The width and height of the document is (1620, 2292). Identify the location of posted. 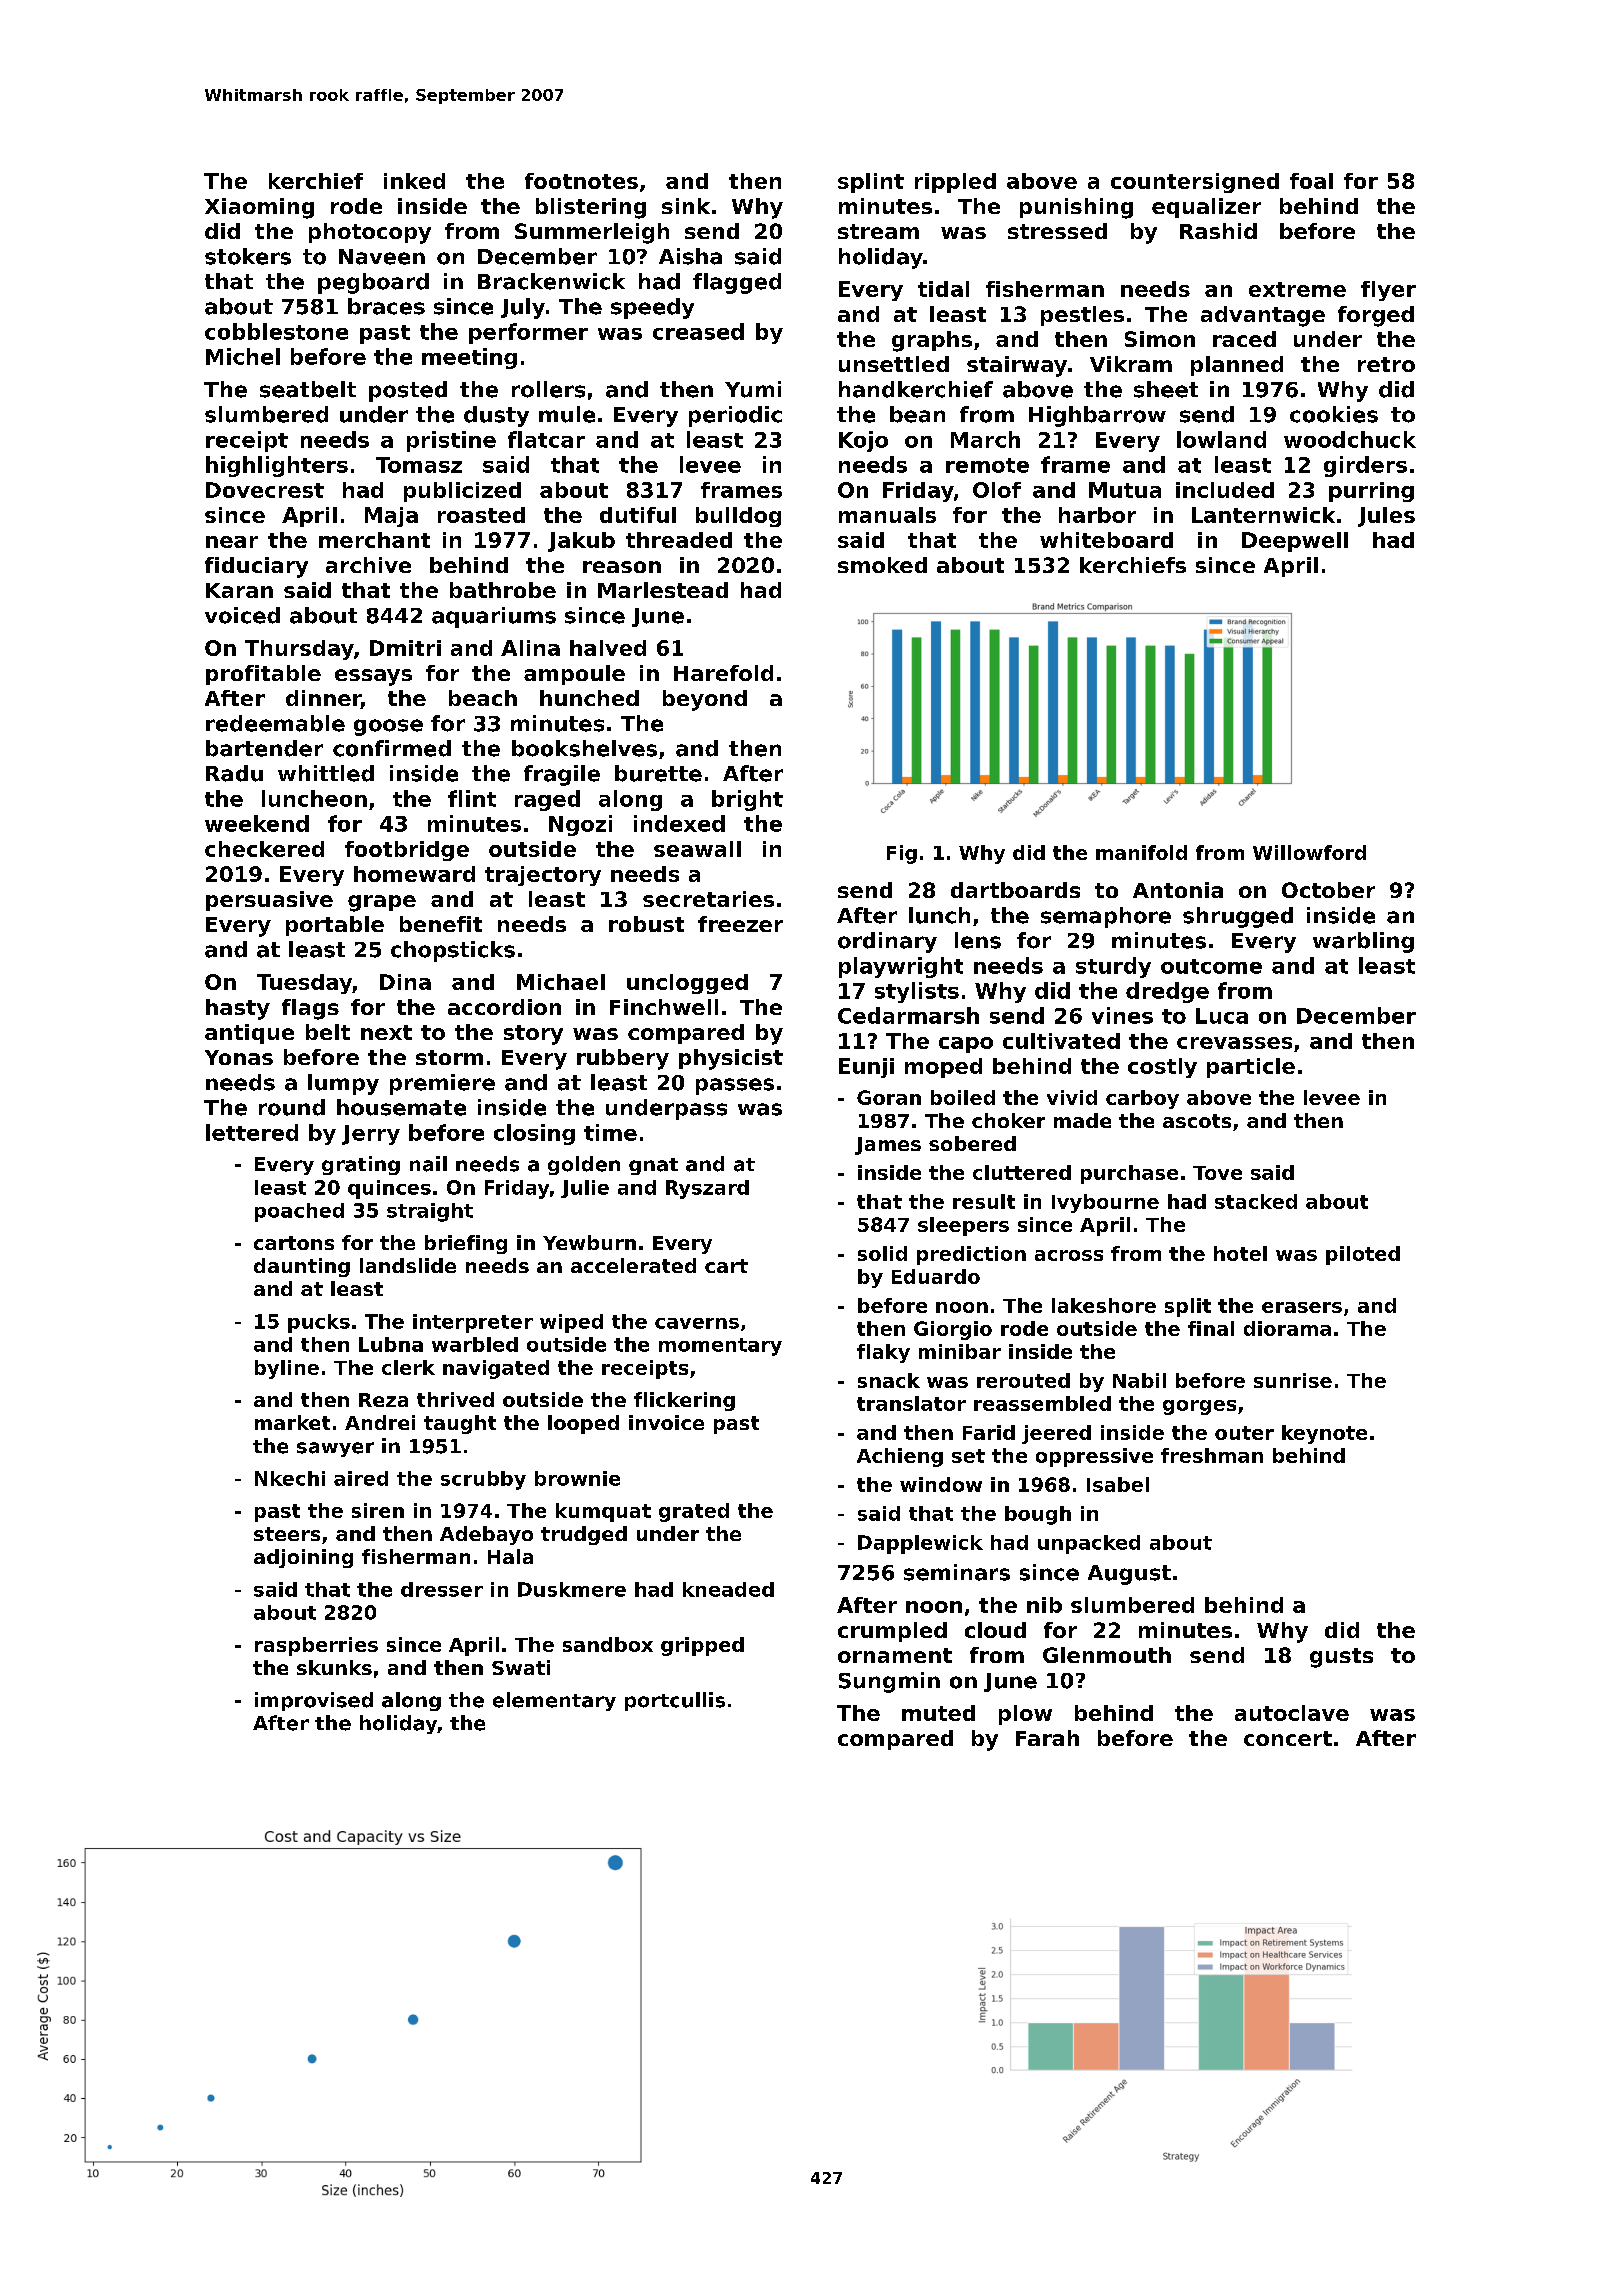
(408, 391).
